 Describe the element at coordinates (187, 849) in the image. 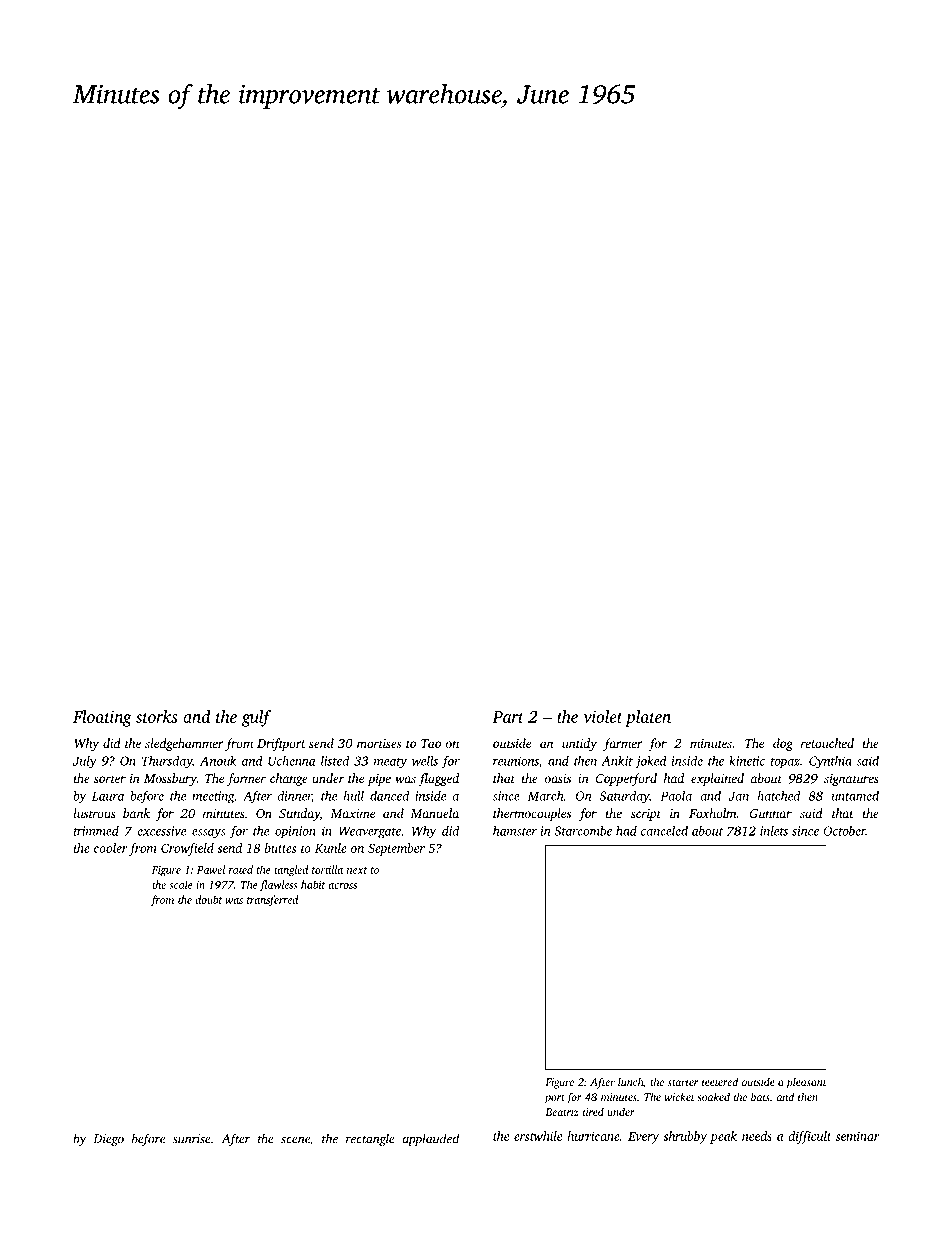

I see `Crowfield` at that location.
